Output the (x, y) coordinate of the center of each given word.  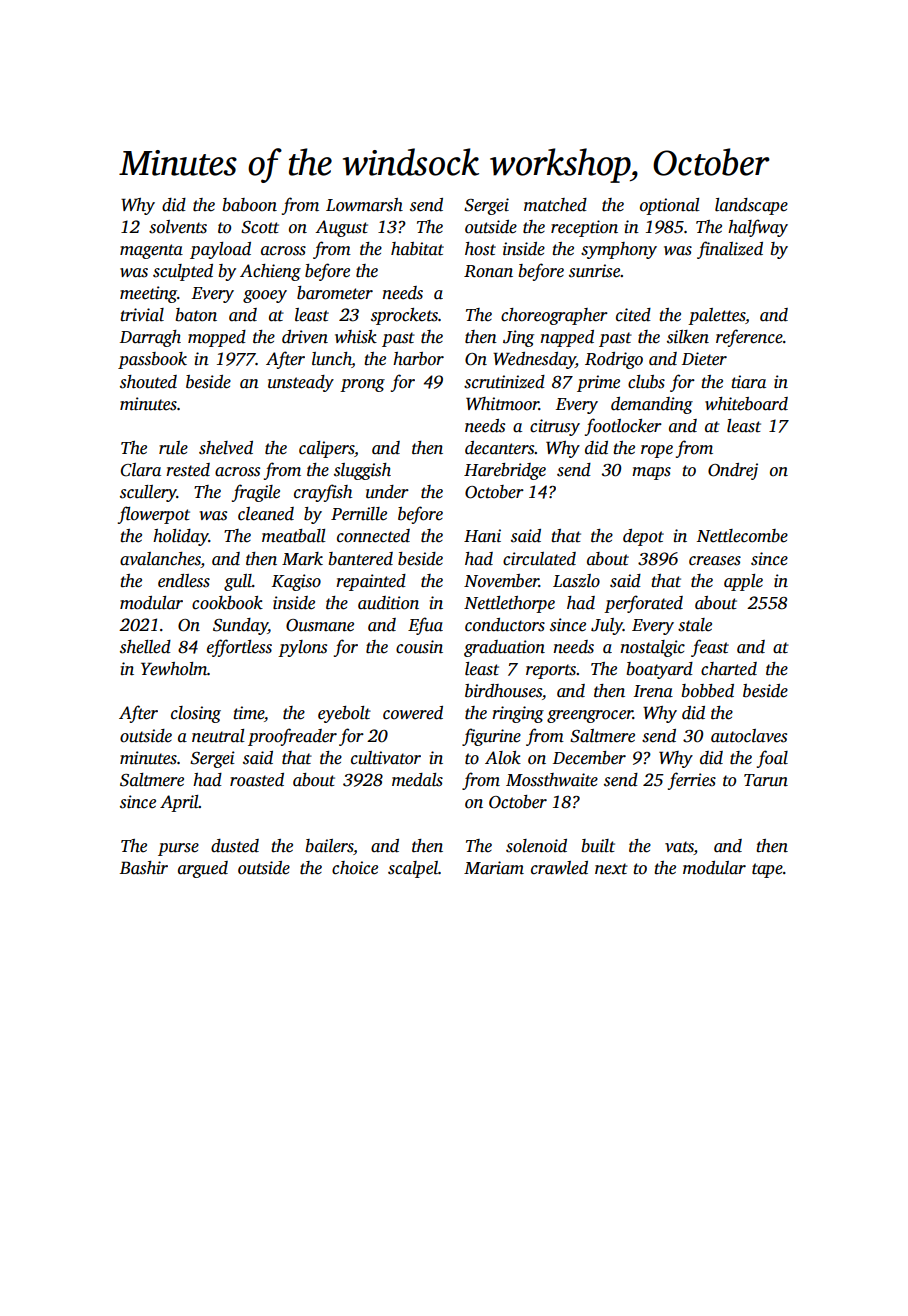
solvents (178, 227)
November (501, 581)
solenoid (536, 846)
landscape (751, 206)
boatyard (660, 670)
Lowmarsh (364, 205)
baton (196, 315)
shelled (145, 647)
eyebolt (344, 714)
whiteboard (746, 404)
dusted (235, 846)
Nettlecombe (742, 536)
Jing (518, 338)
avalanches (160, 559)
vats (679, 848)
